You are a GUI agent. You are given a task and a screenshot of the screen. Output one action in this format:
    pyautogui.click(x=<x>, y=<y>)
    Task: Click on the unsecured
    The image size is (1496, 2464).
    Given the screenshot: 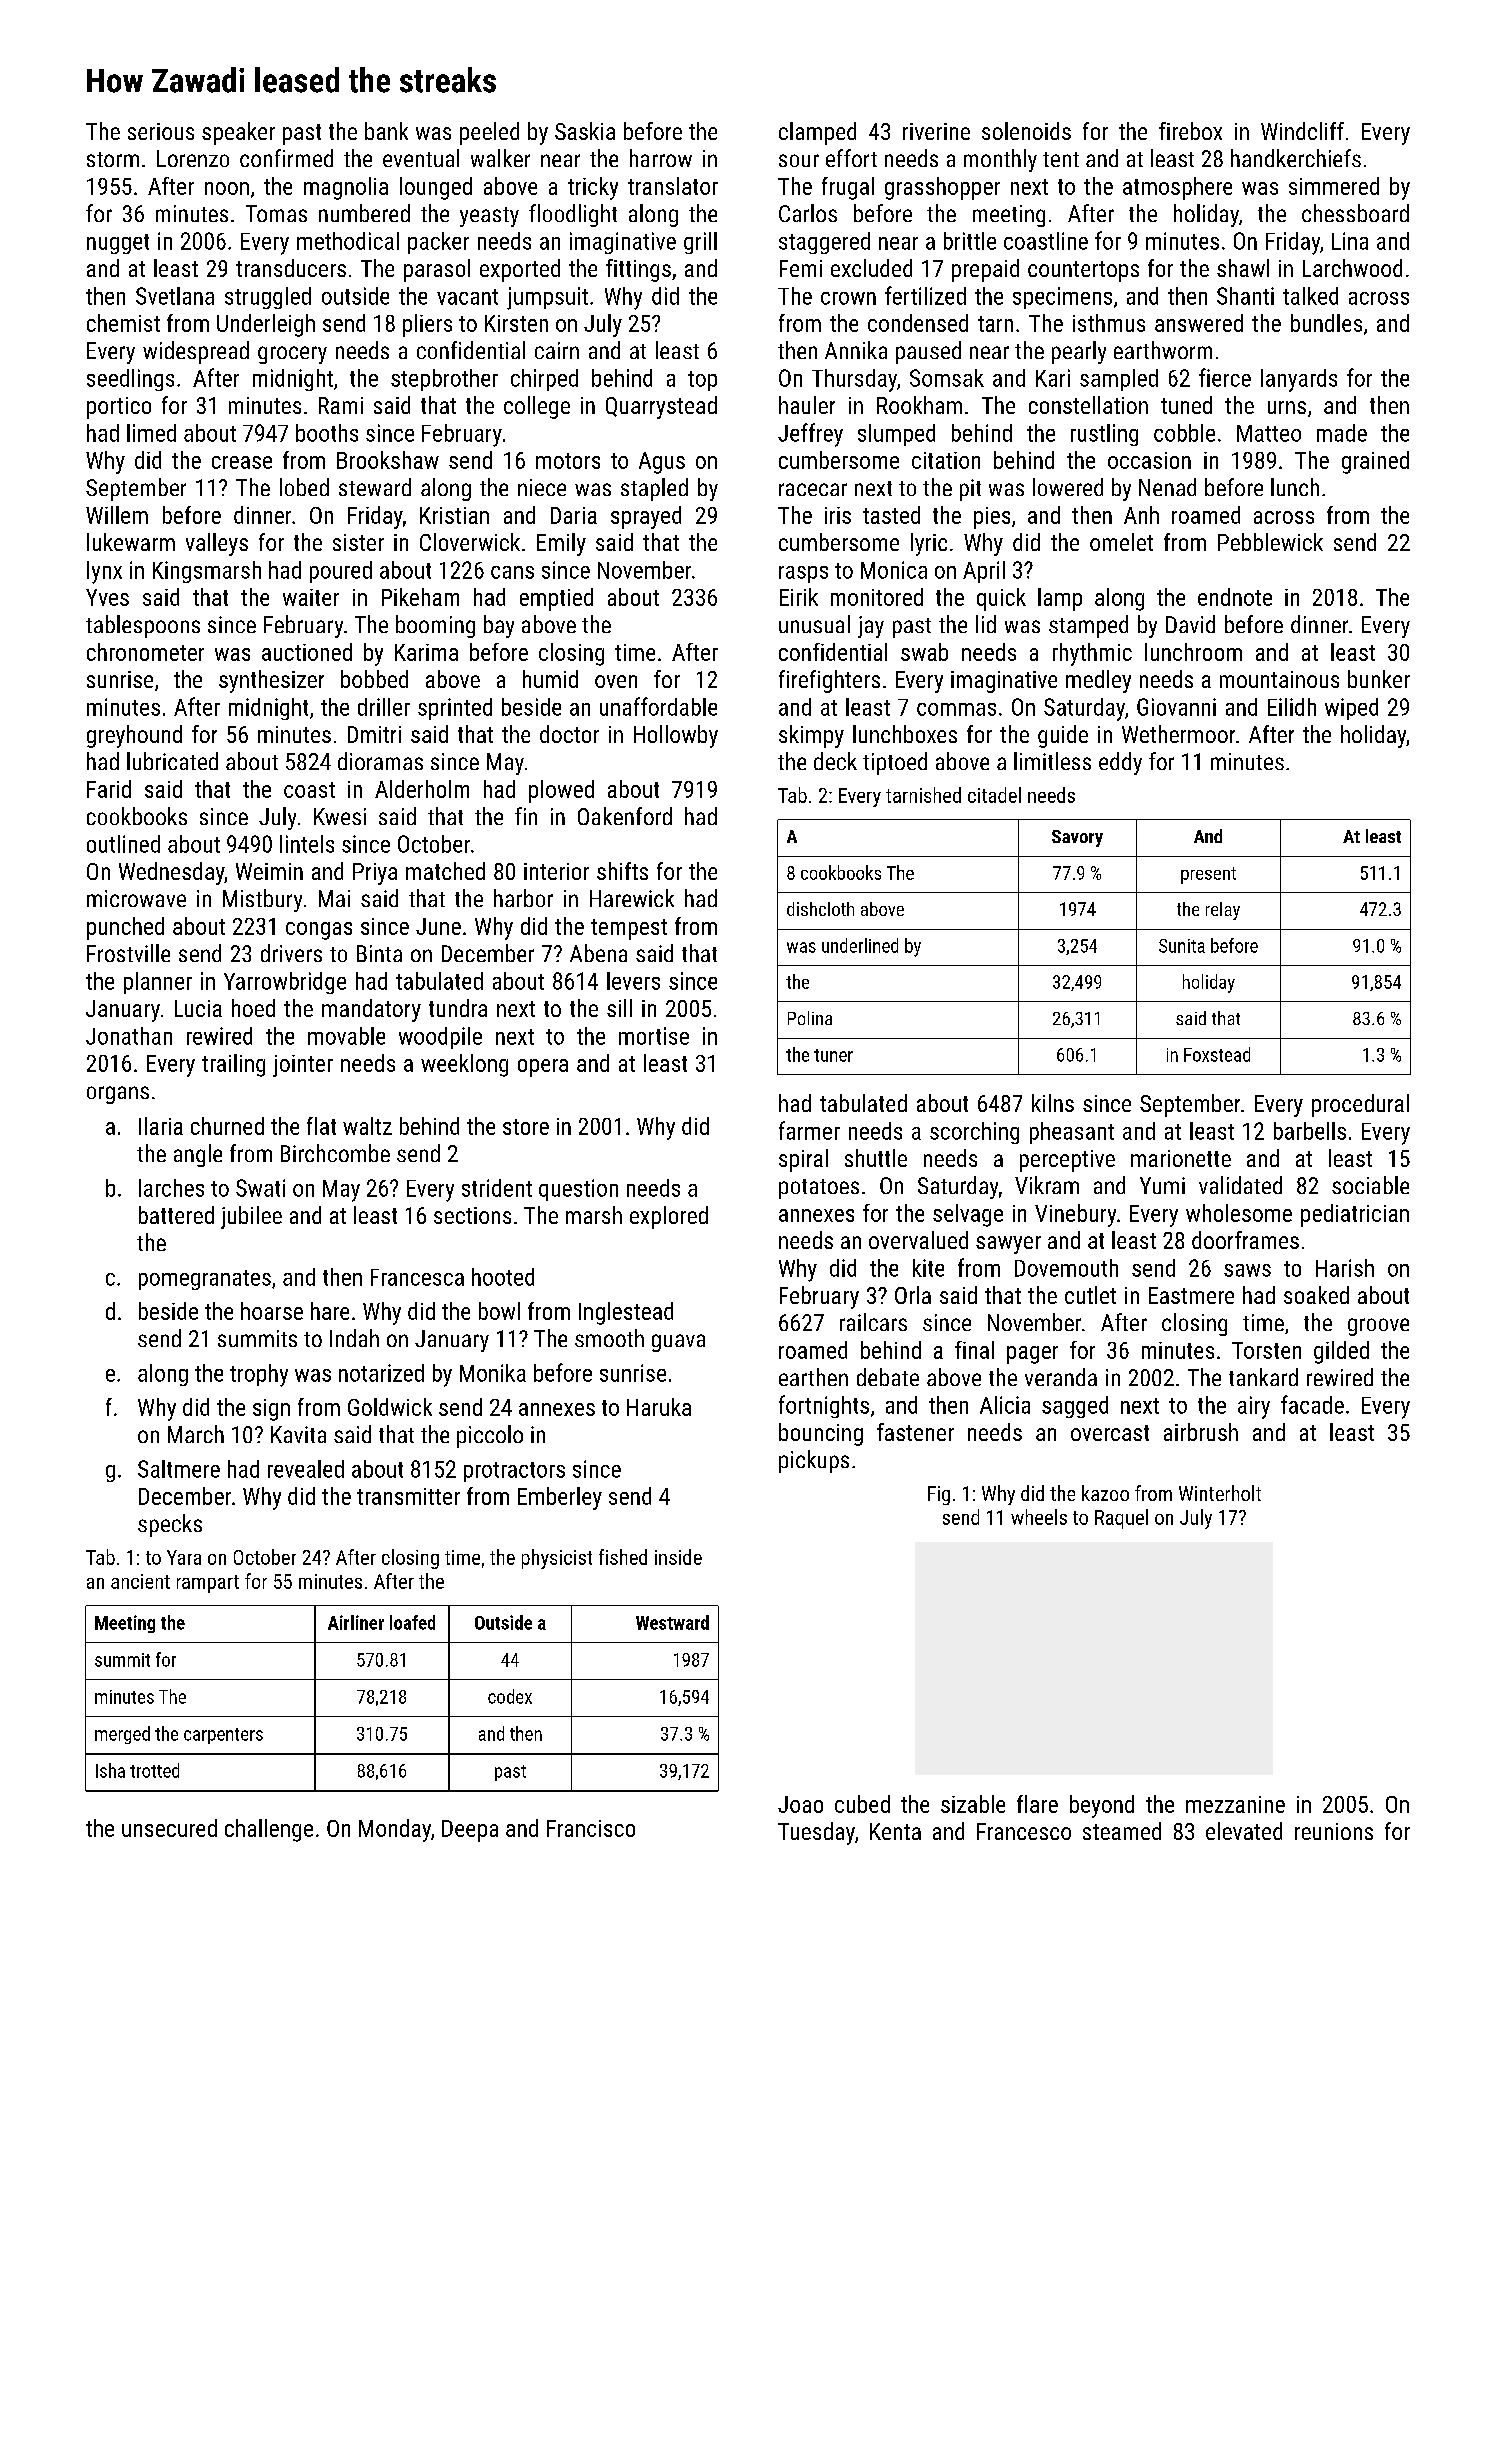 What is the action you would take?
    pyautogui.click(x=169, y=1828)
